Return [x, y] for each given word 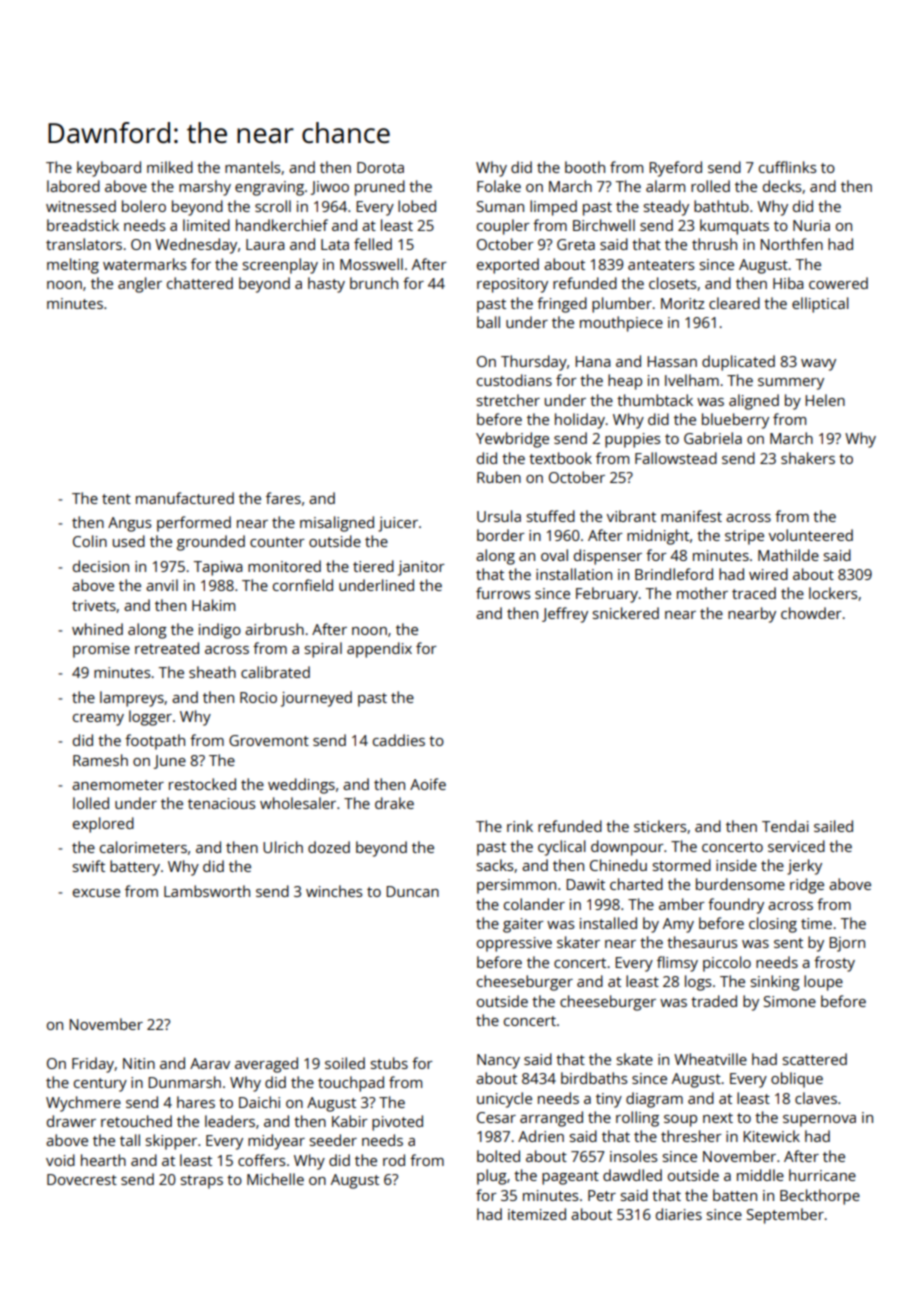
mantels [252, 167]
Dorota [380, 167]
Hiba [788, 283]
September [785, 1216]
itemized [537, 1214]
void [60, 1160]
